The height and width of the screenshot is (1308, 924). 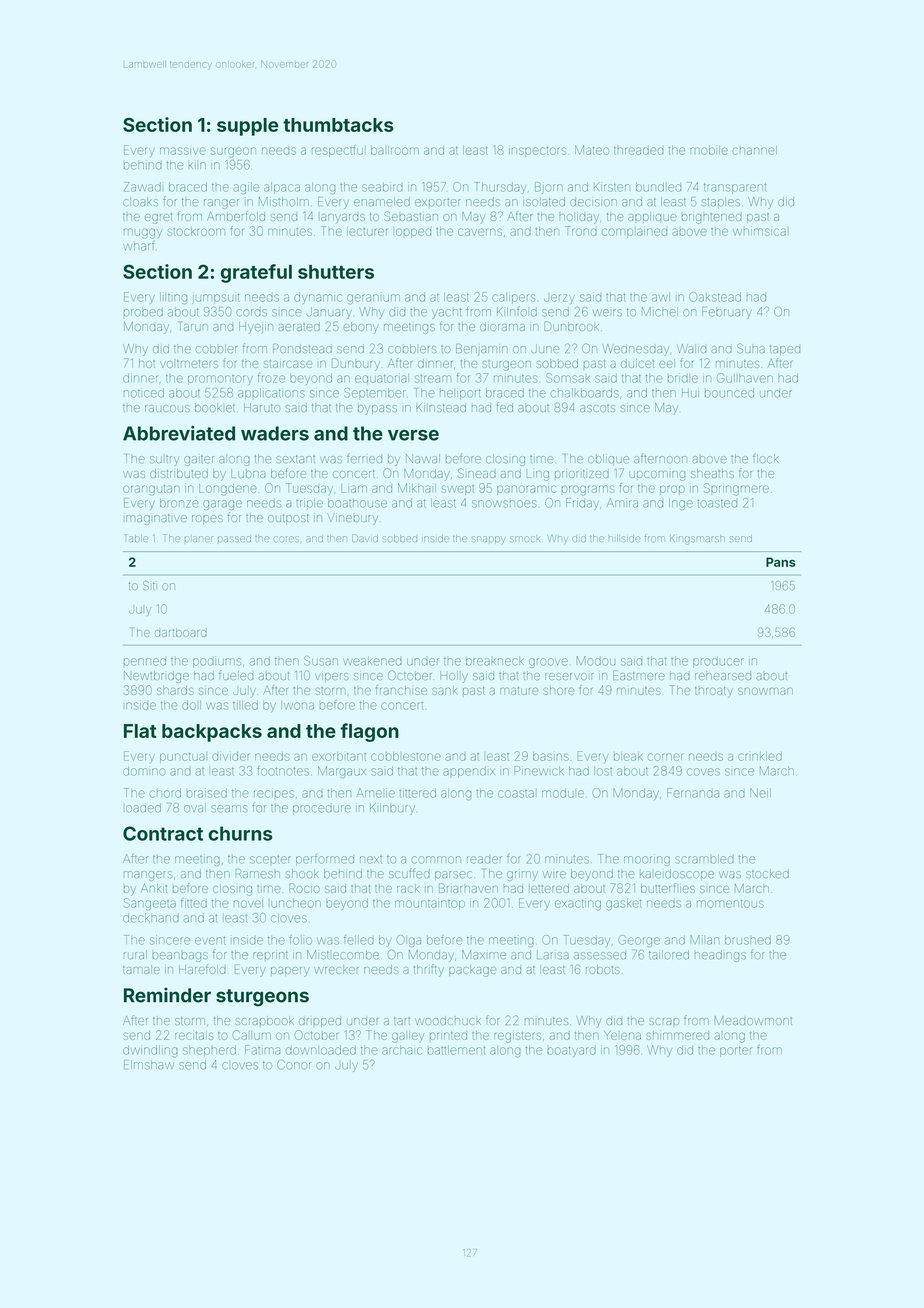 I want to click on bounced, so click(x=729, y=393).
